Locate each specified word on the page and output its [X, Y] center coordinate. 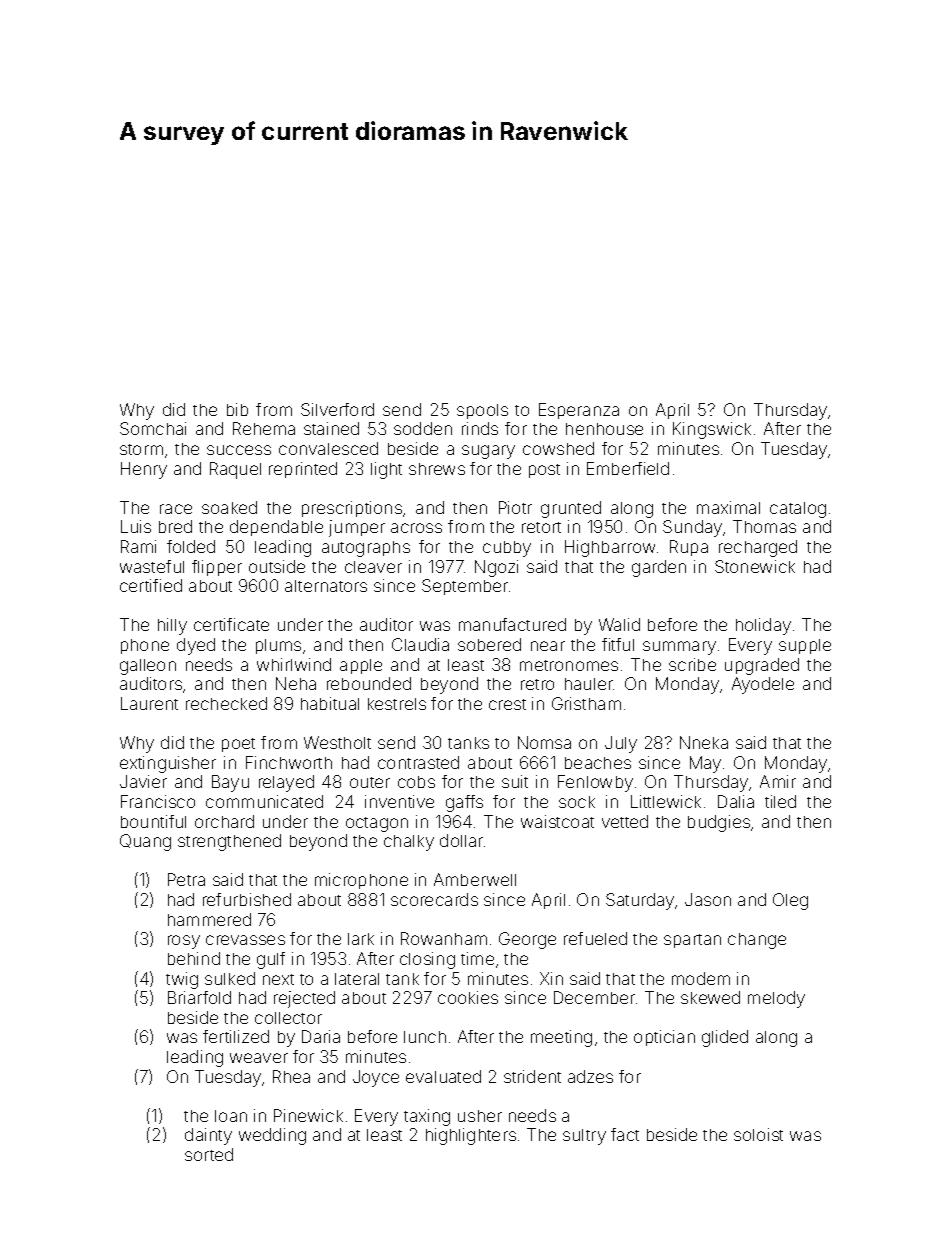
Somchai [153, 428]
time [477, 958]
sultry [584, 1137]
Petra [186, 879]
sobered [489, 644]
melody [776, 999]
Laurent [149, 703]
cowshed [558, 448]
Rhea [291, 1076]
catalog [798, 510]
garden [659, 568]
